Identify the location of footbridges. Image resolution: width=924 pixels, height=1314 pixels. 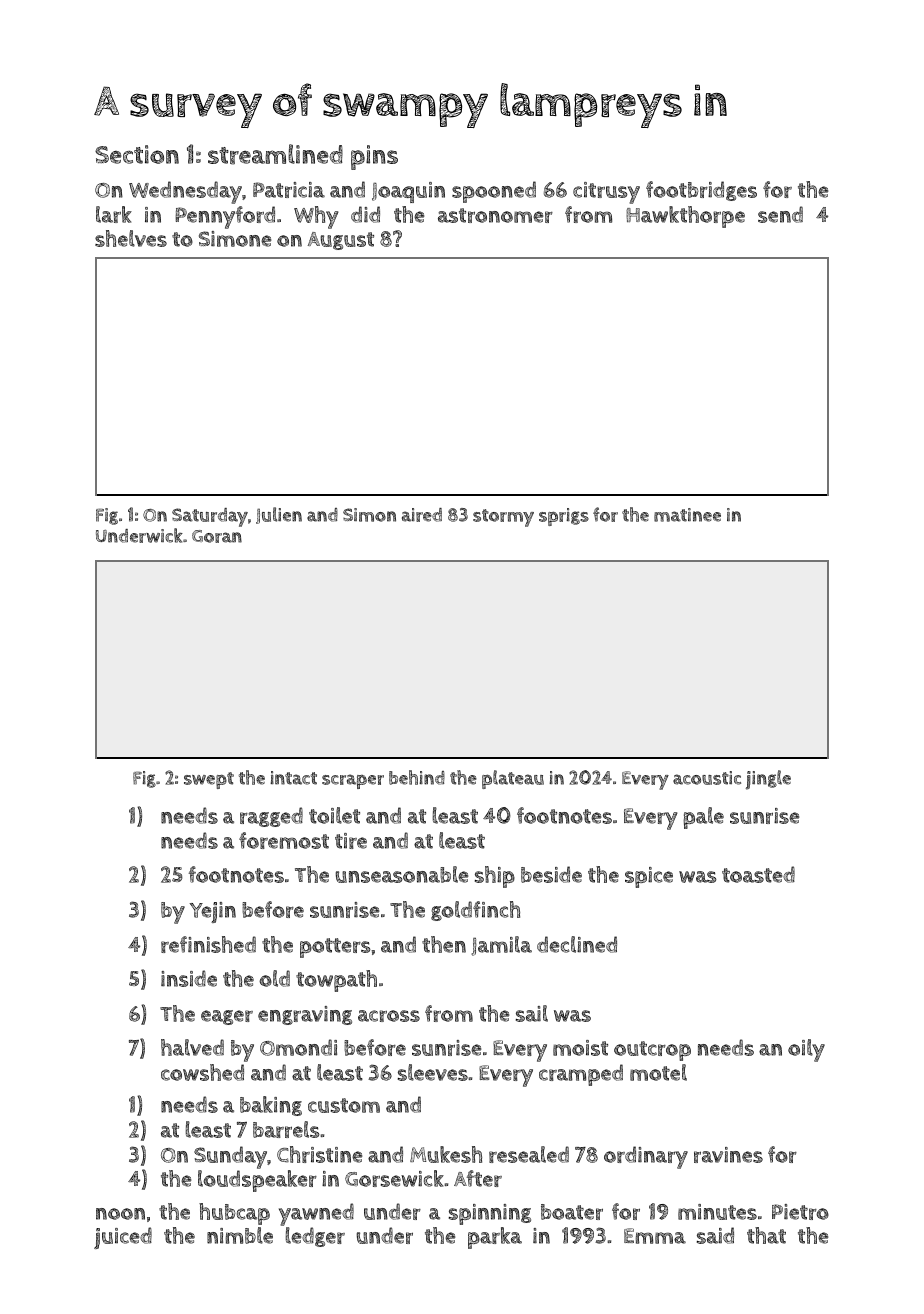
(701, 191).
